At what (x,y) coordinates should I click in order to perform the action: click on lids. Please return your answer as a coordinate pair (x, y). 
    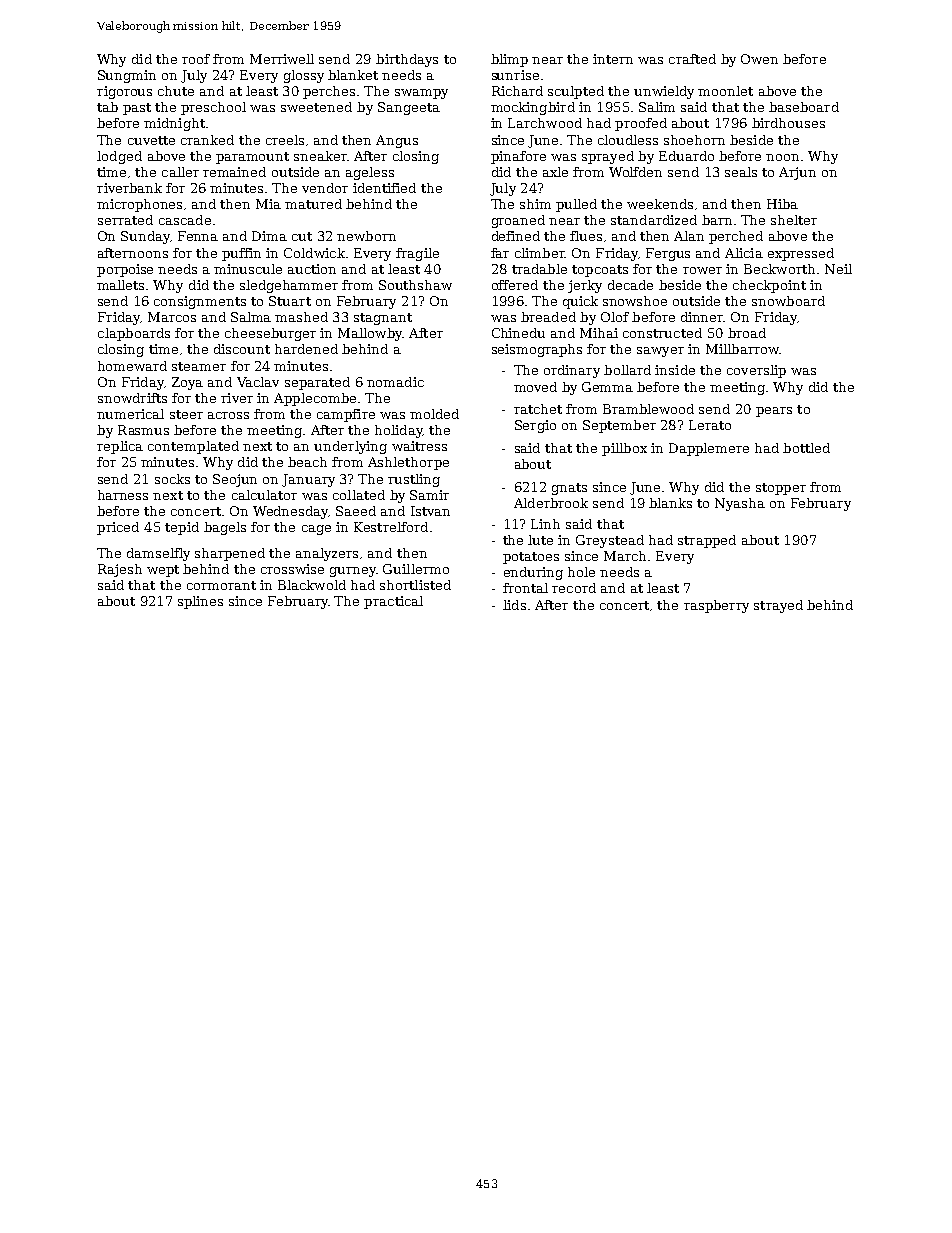
    Looking at the image, I should click on (514, 605).
